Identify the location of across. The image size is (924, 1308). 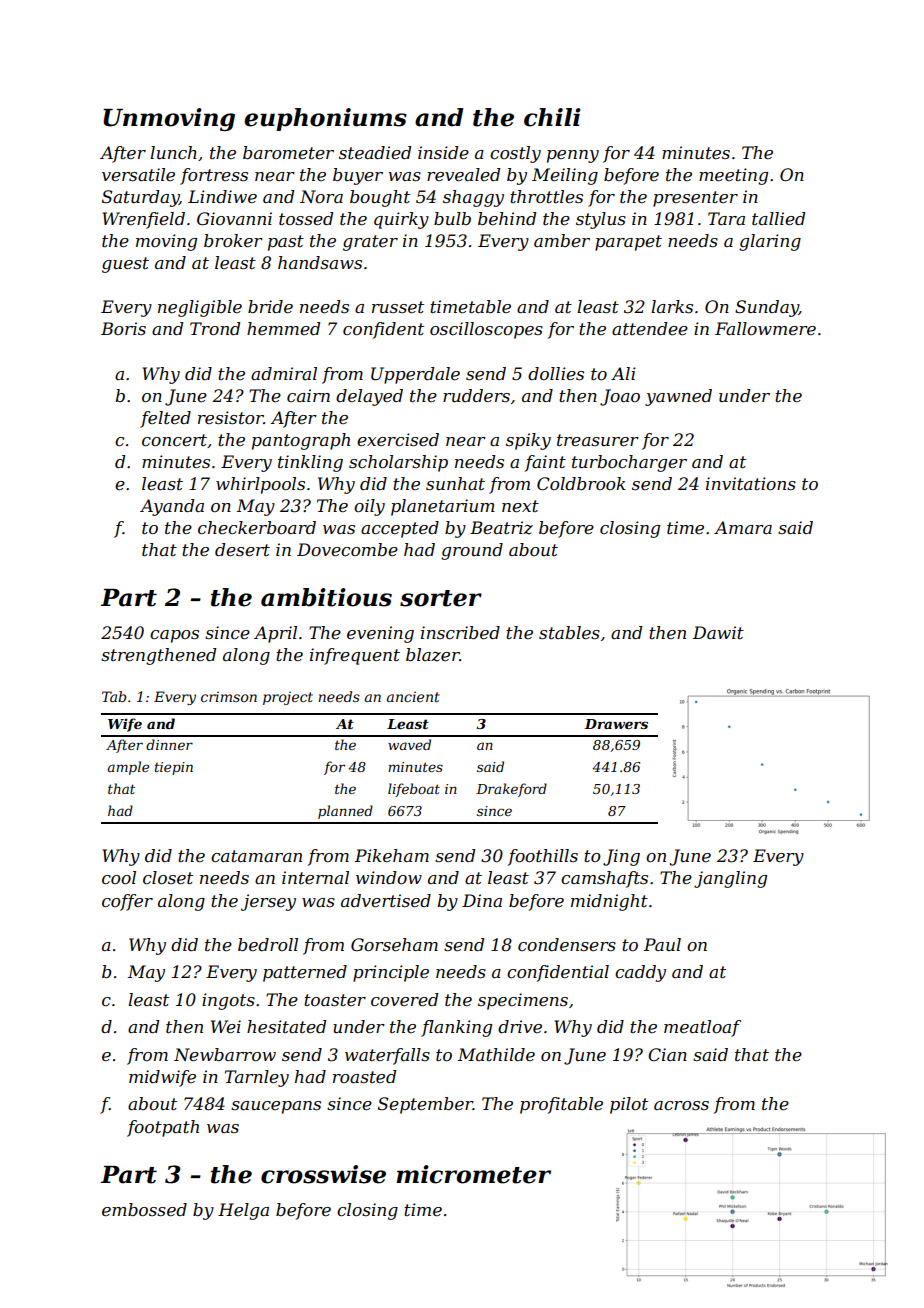
(681, 1105).
